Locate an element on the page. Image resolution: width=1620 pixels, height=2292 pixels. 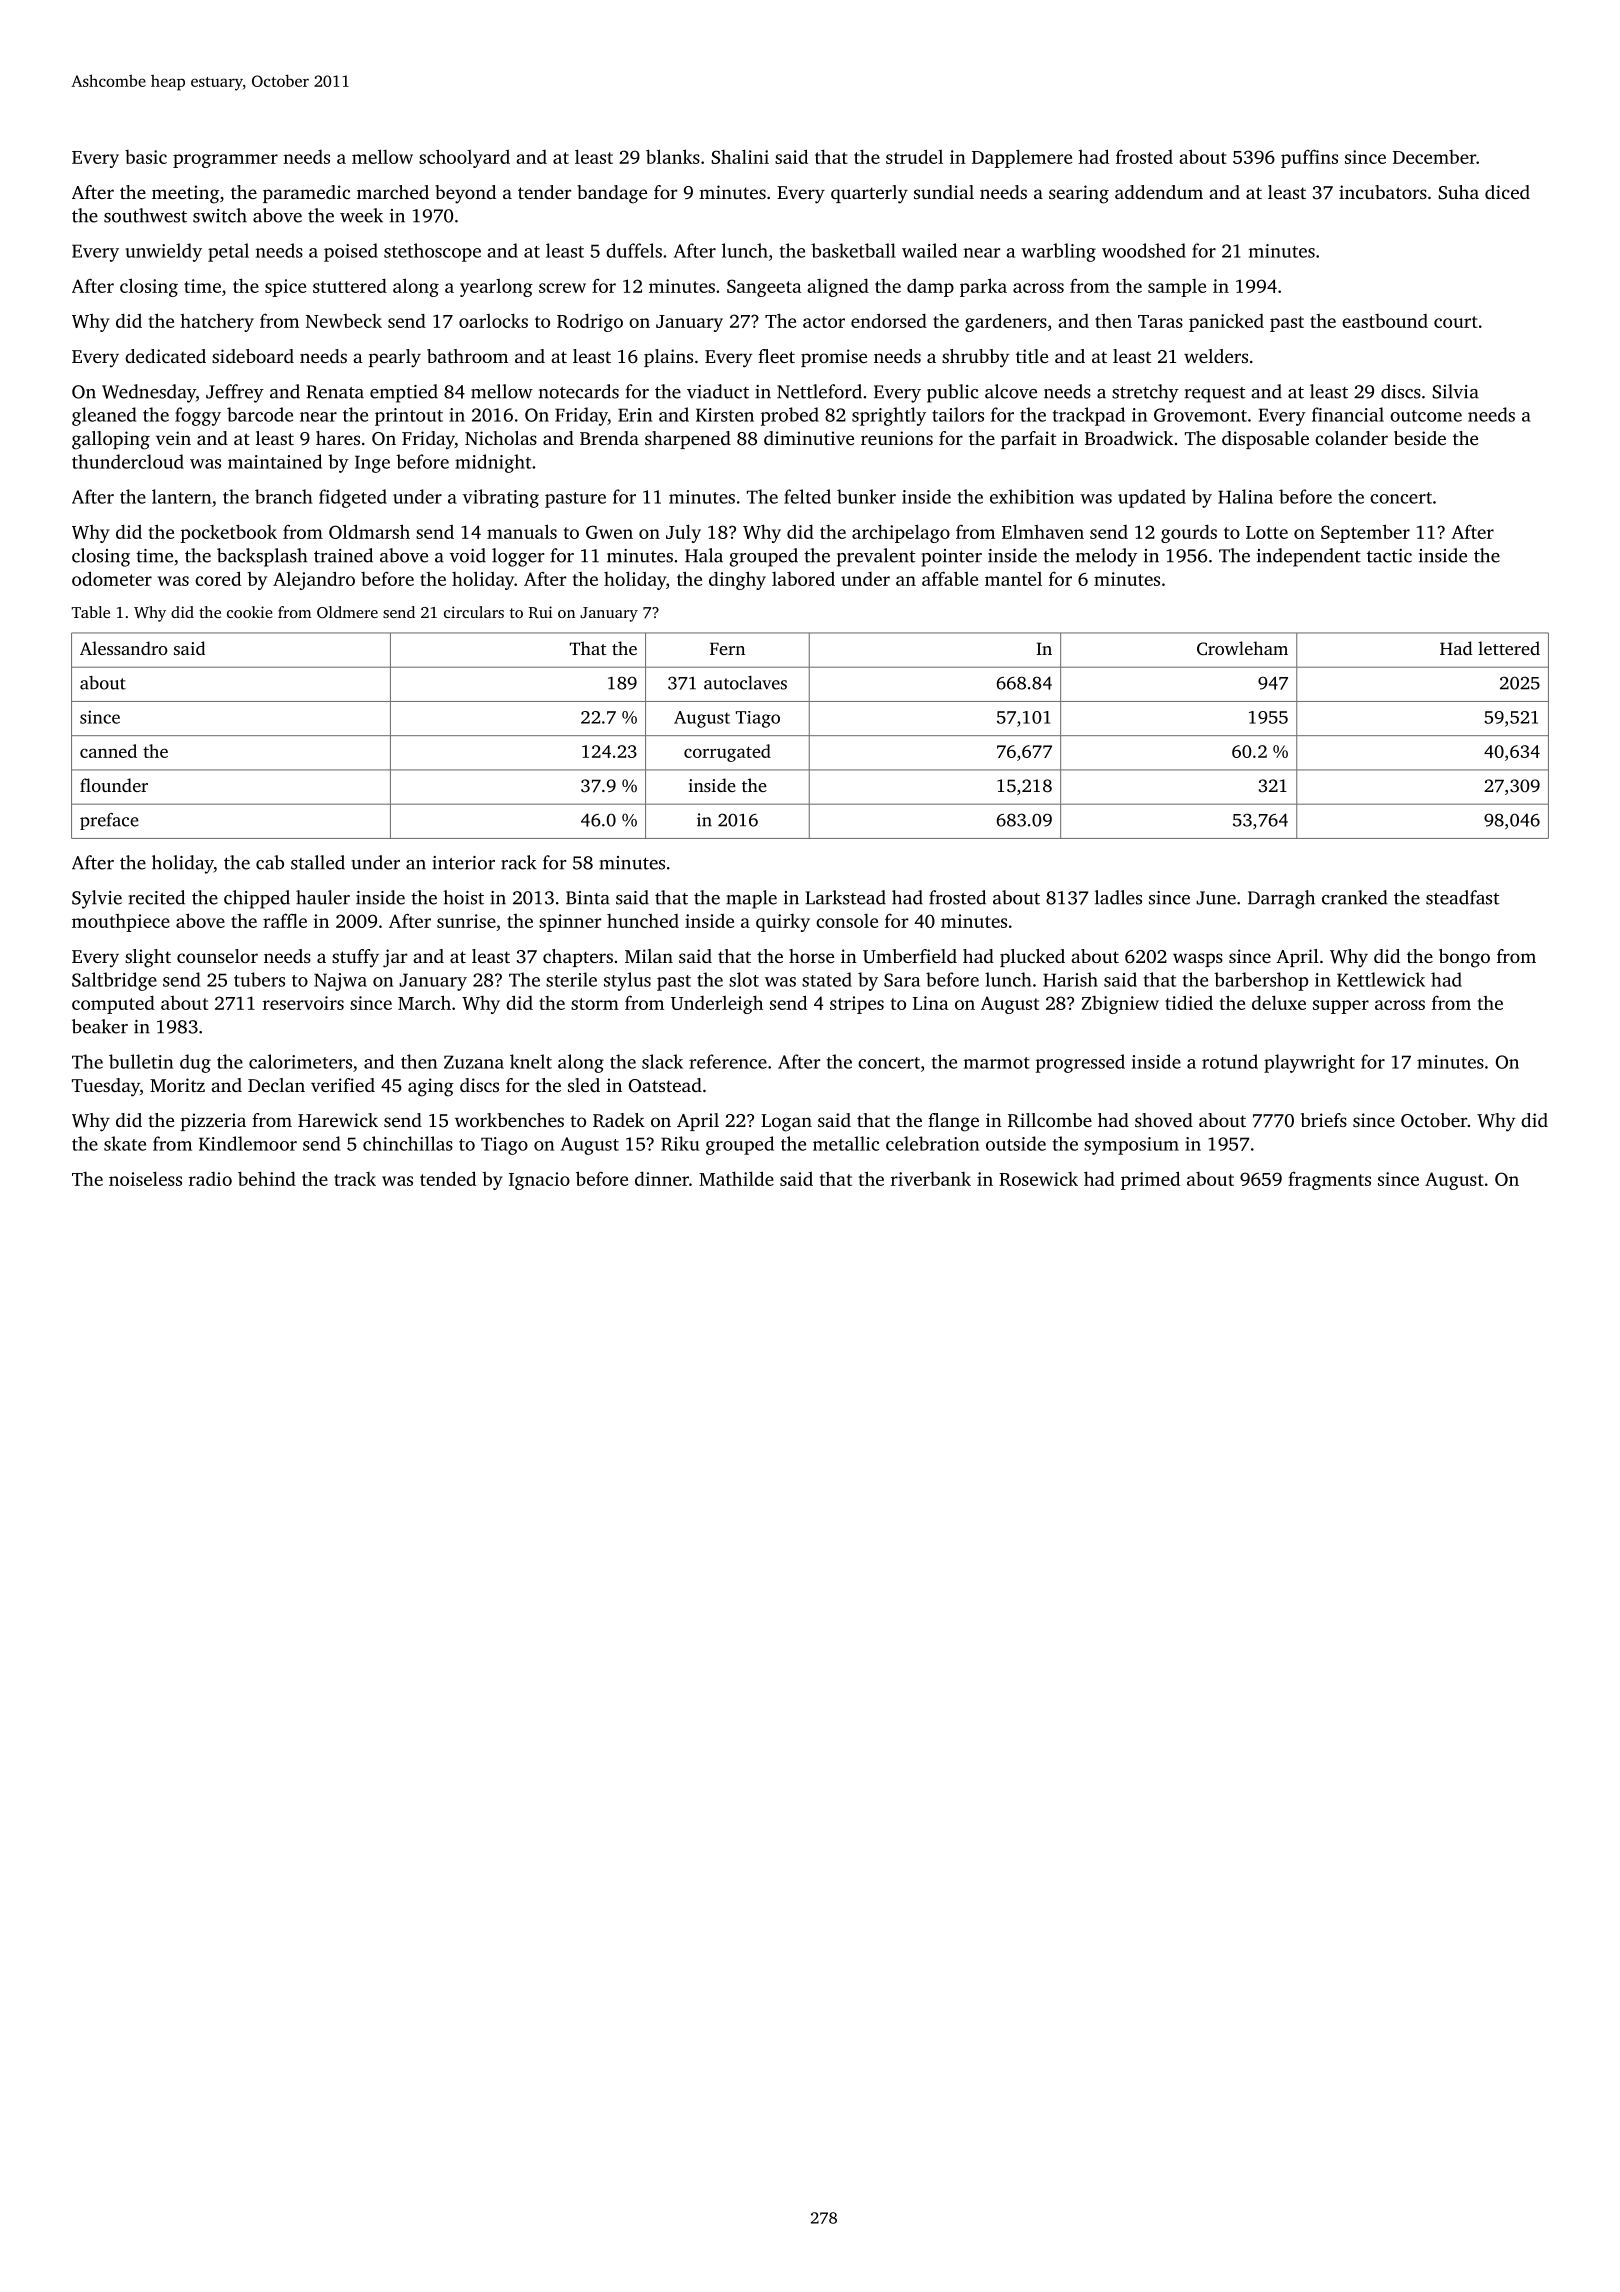
December is located at coordinates (1434, 157).
